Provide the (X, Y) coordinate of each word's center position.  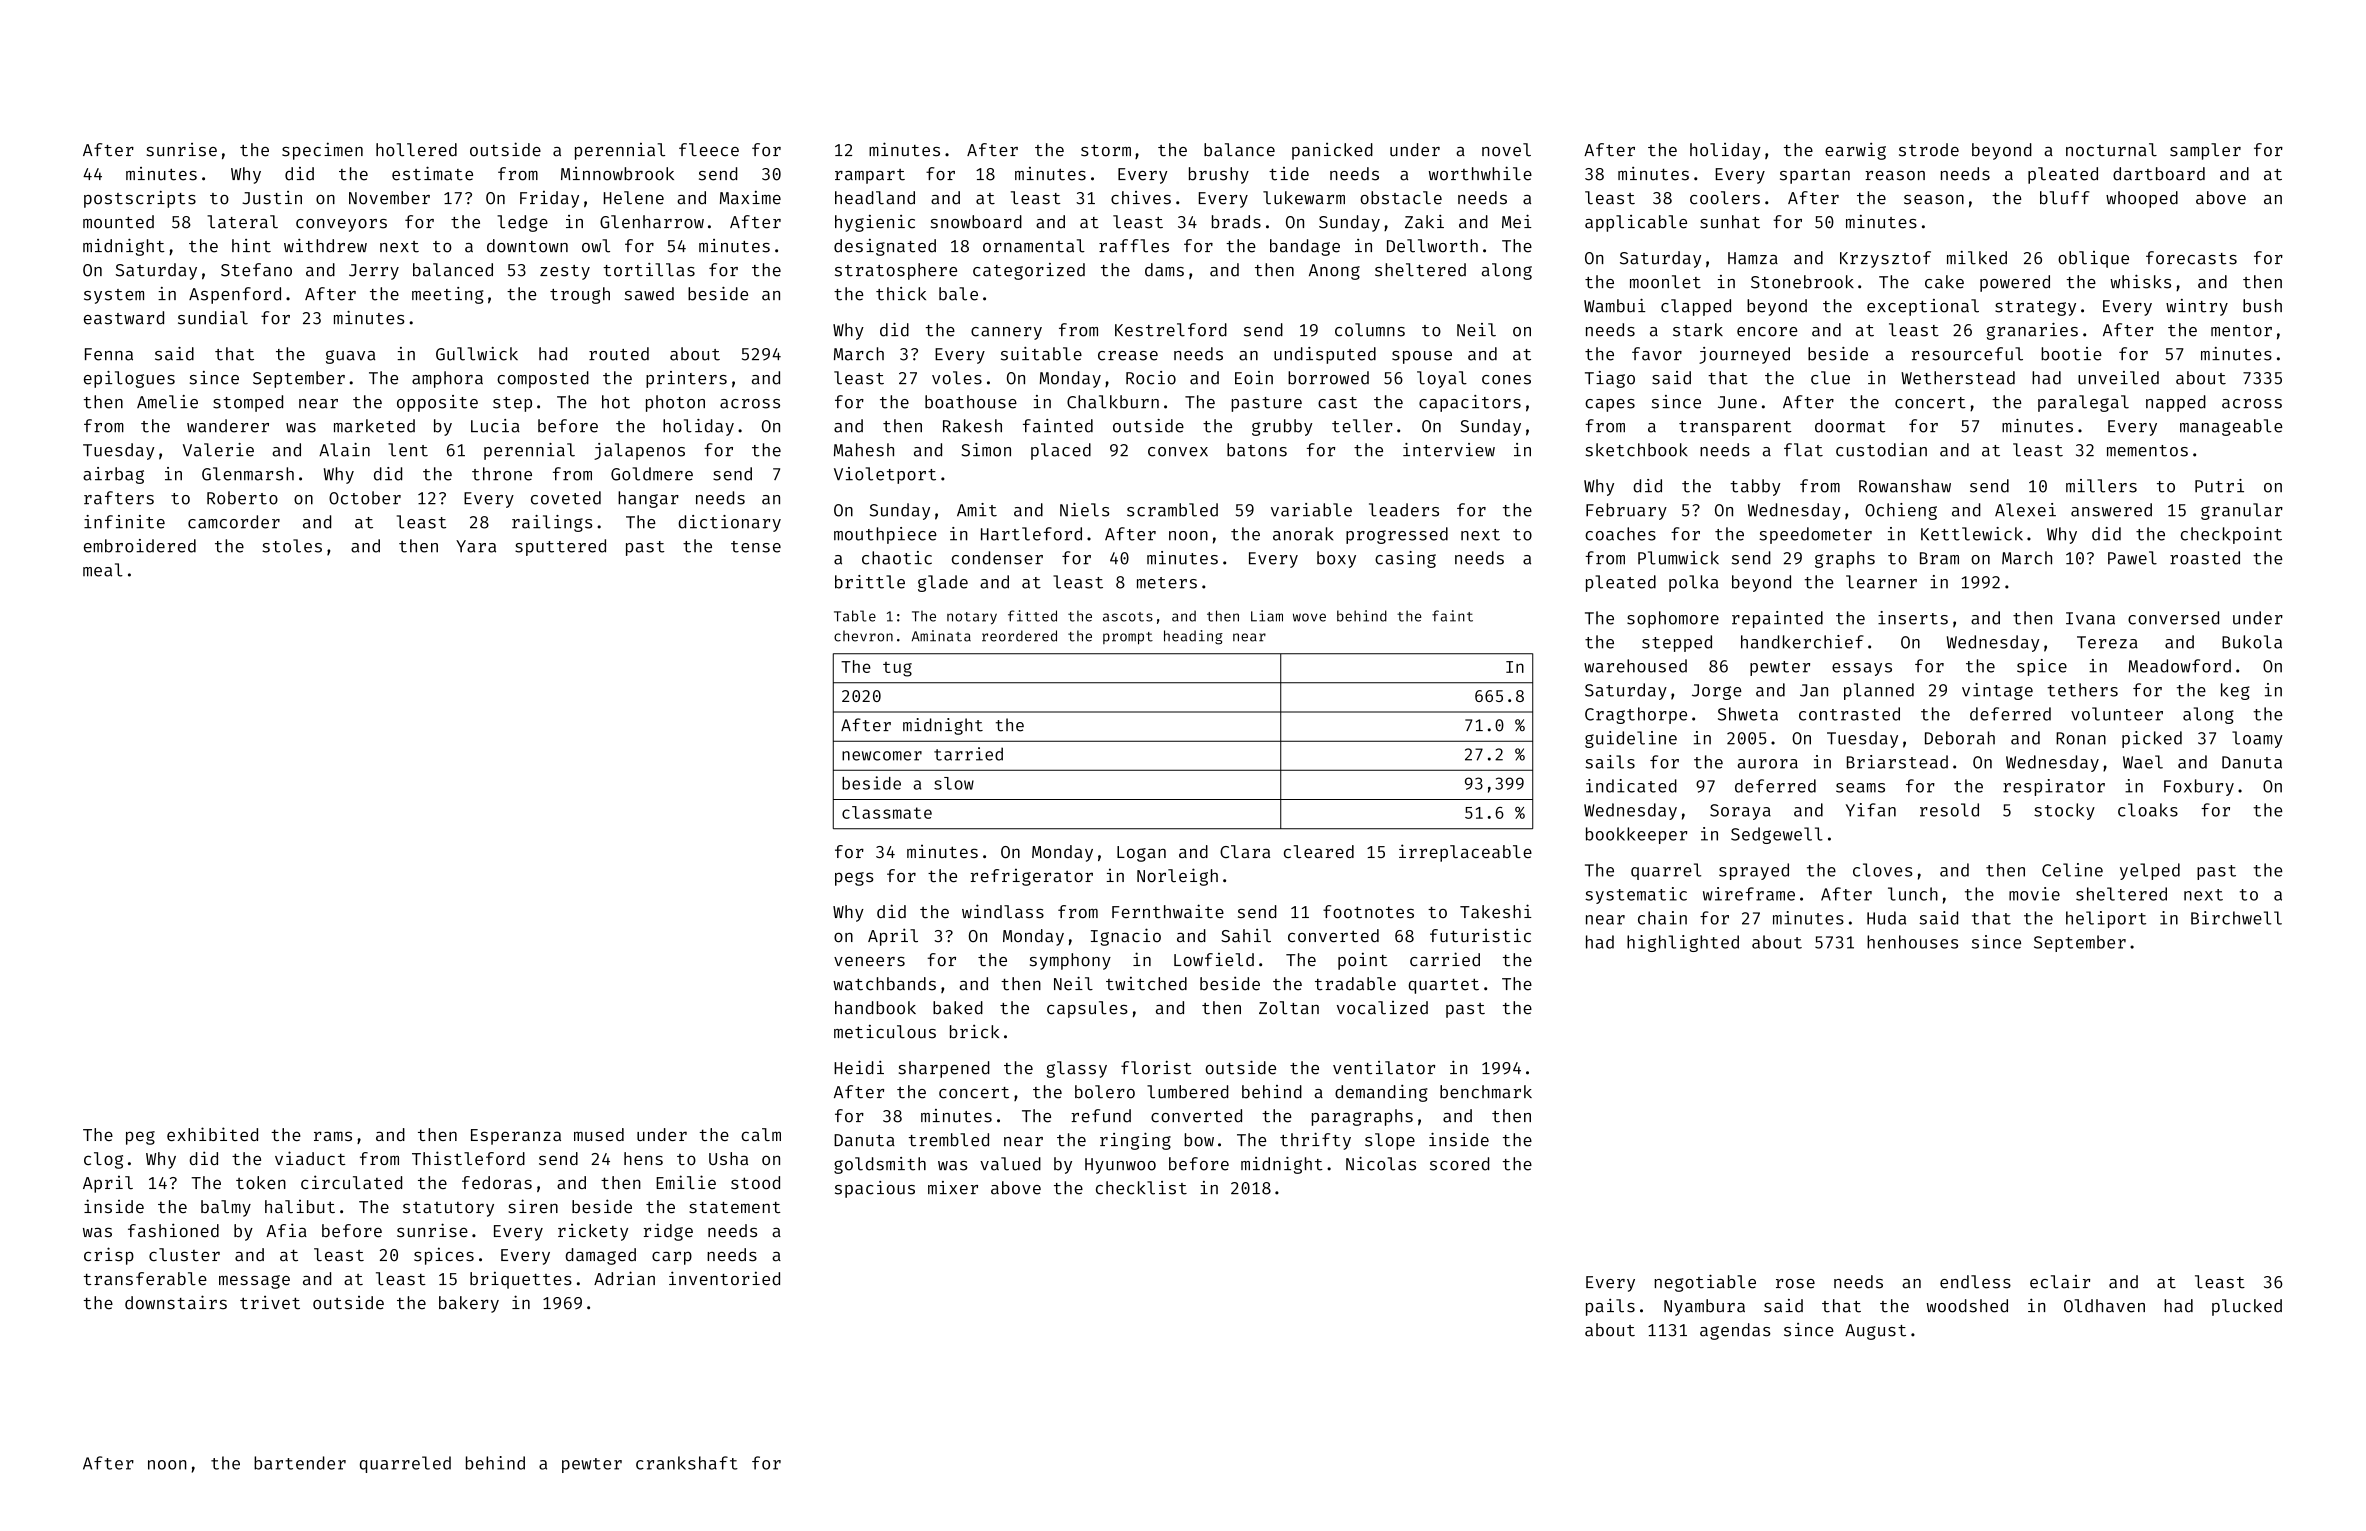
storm (1106, 151)
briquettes (521, 1280)
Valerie (218, 450)
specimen (322, 151)
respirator (2054, 787)
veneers (869, 962)
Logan (1141, 854)
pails (1610, 1307)
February (1626, 511)
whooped (2142, 199)
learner (1881, 582)
